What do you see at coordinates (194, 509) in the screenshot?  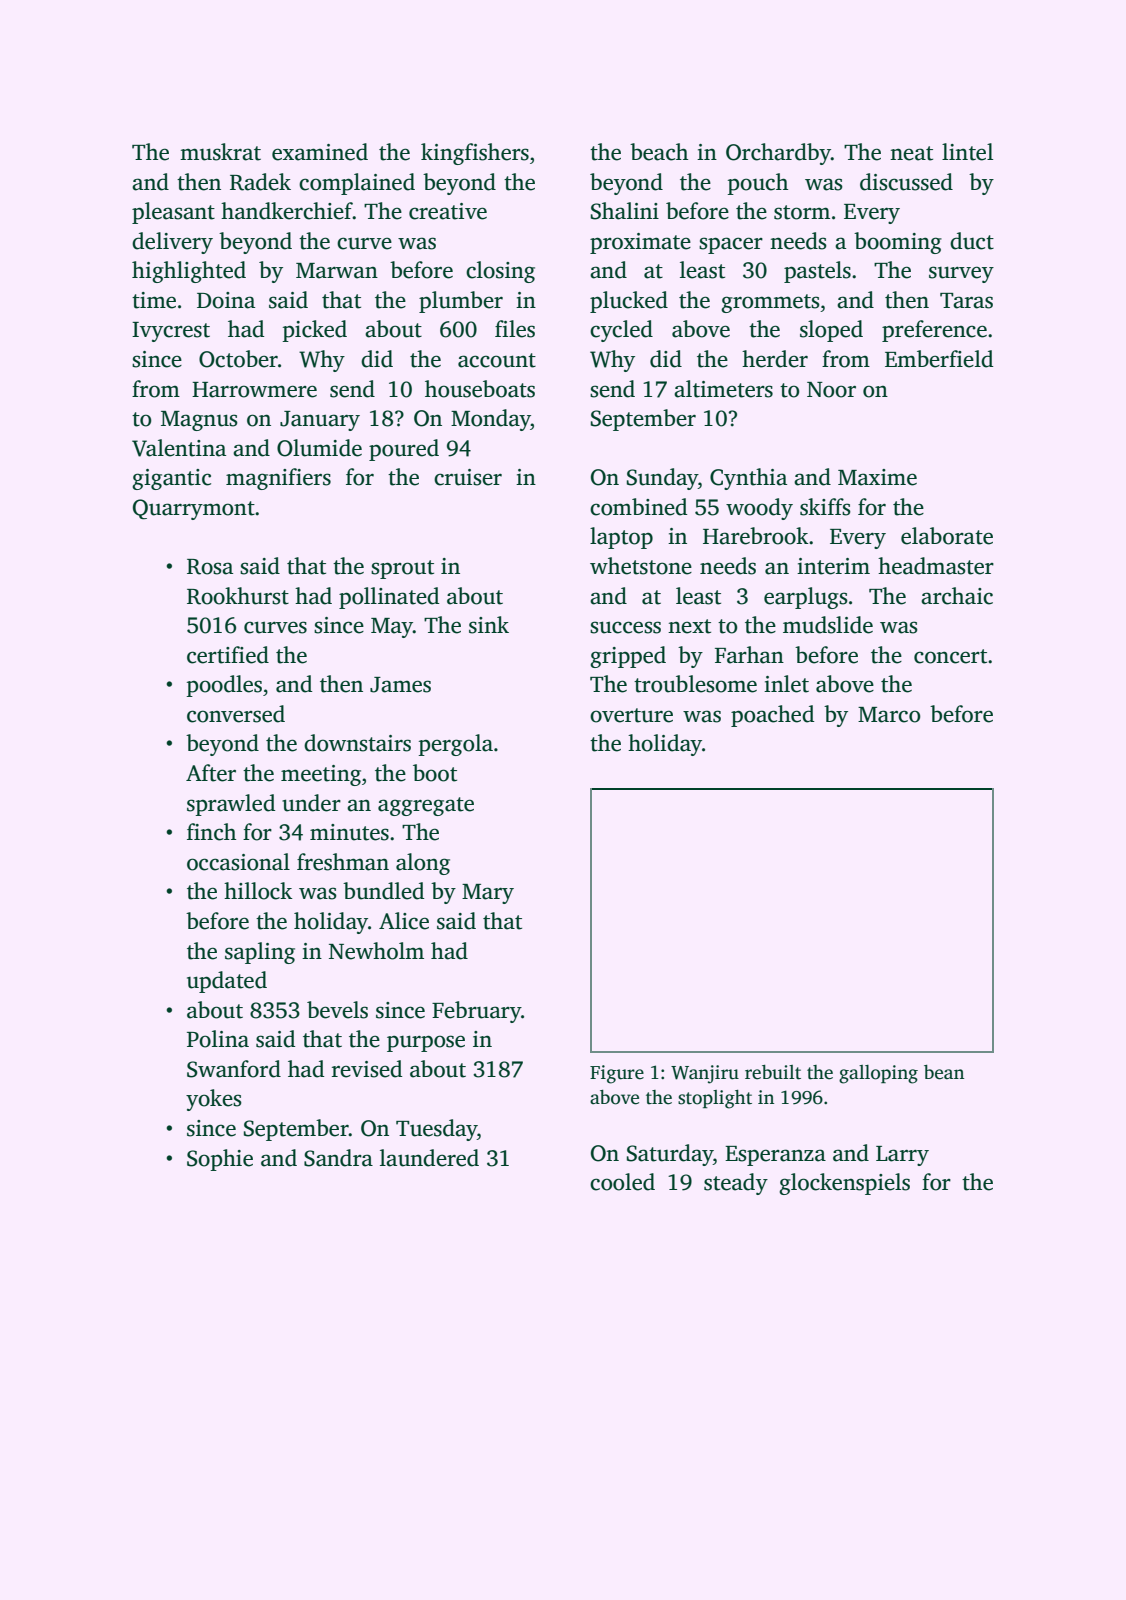 I see `Quarrymont` at bounding box center [194, 509].
